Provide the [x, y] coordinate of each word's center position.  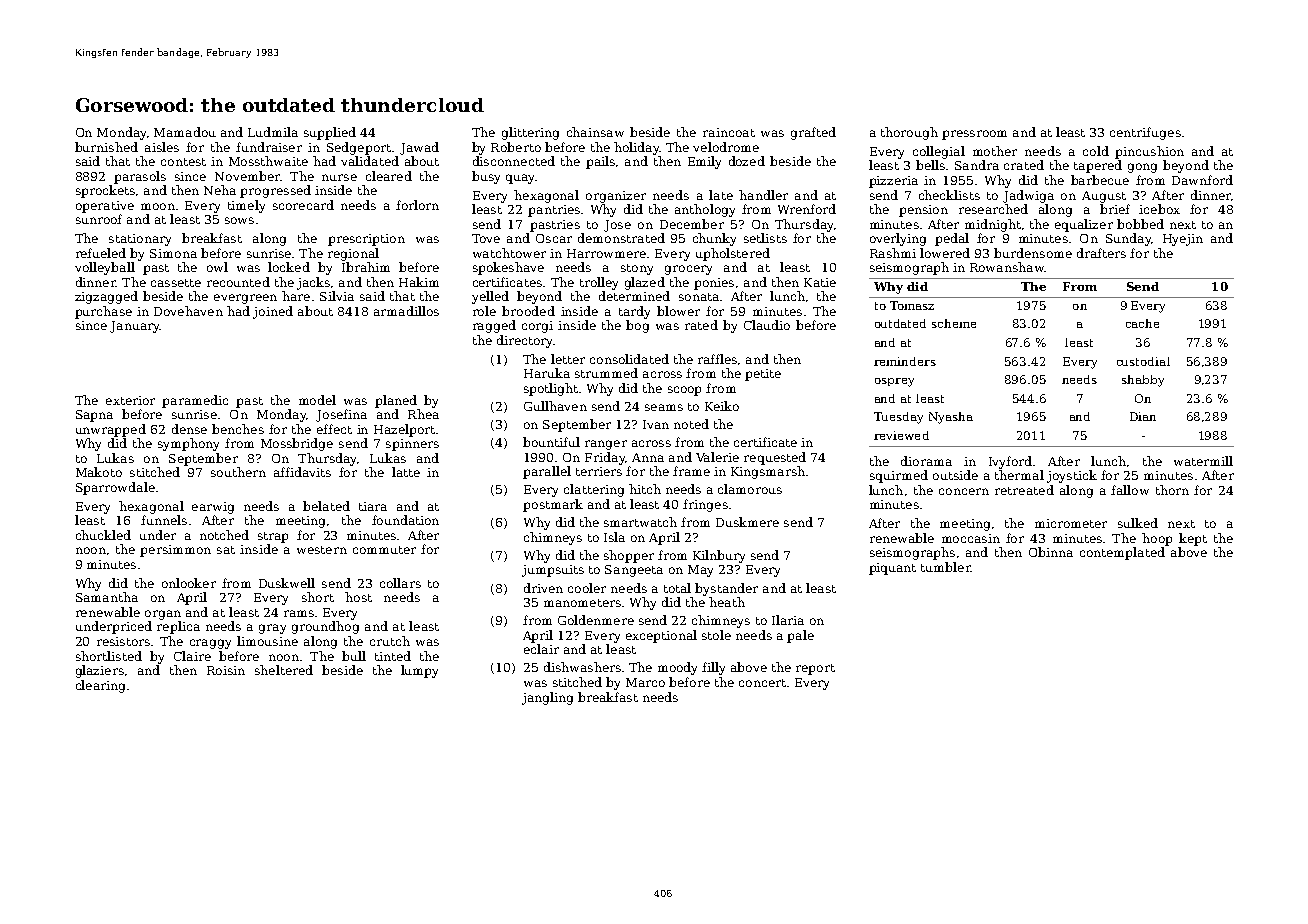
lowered [945, 253]
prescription [366, 240]
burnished [106, 147]
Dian [1143, 416]
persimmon [175, 551]
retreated [1024, 490]
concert [762, 683]
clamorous [750, 489]
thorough [909, 133]
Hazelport [404, 430]
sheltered [284, 670]
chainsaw [595, 132]
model [317, 400]
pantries [554, 211]
